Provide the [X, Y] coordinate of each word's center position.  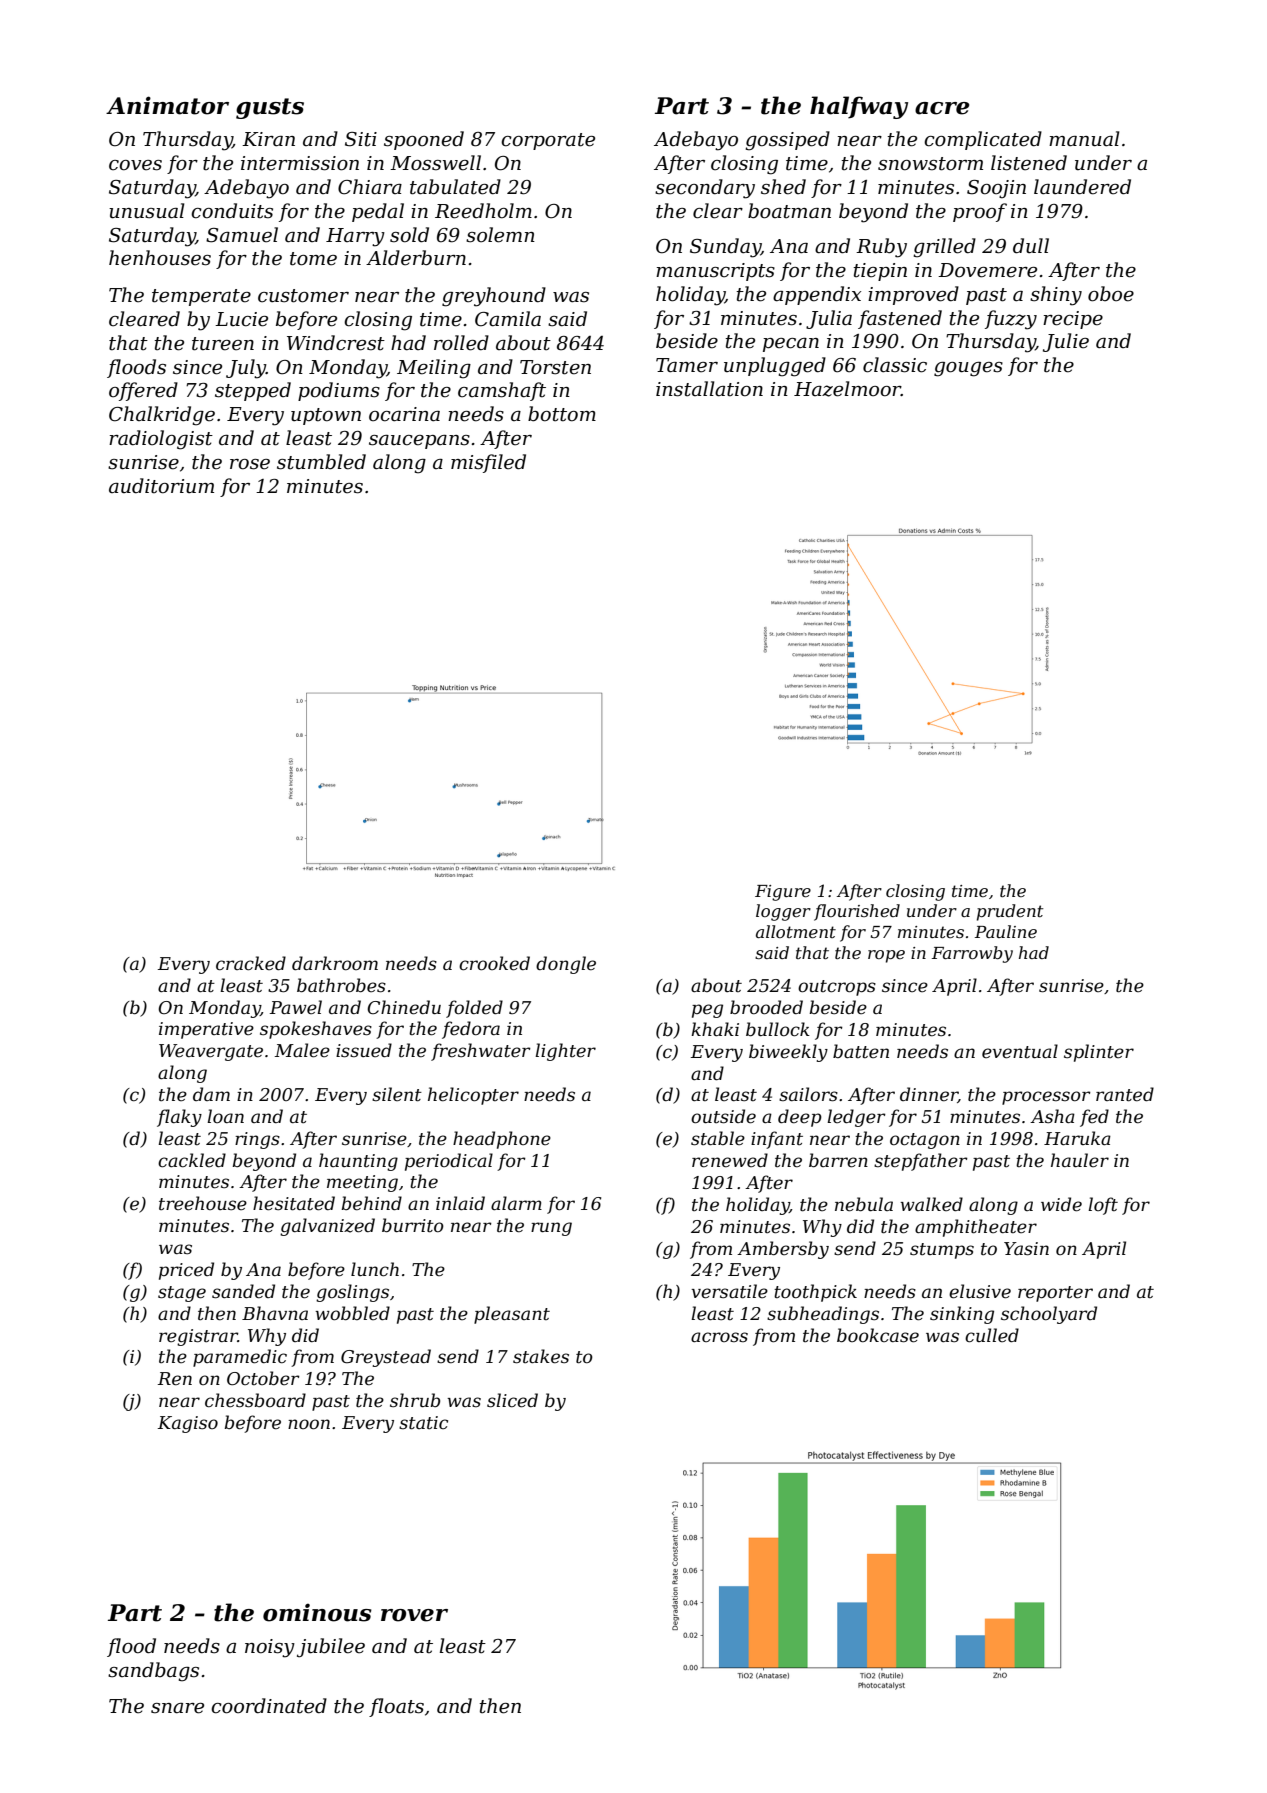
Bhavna [275, 1313]
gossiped [788, 141]
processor [1046, 1098]
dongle [566, 965]
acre [942, 108]
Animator [167, 105]
